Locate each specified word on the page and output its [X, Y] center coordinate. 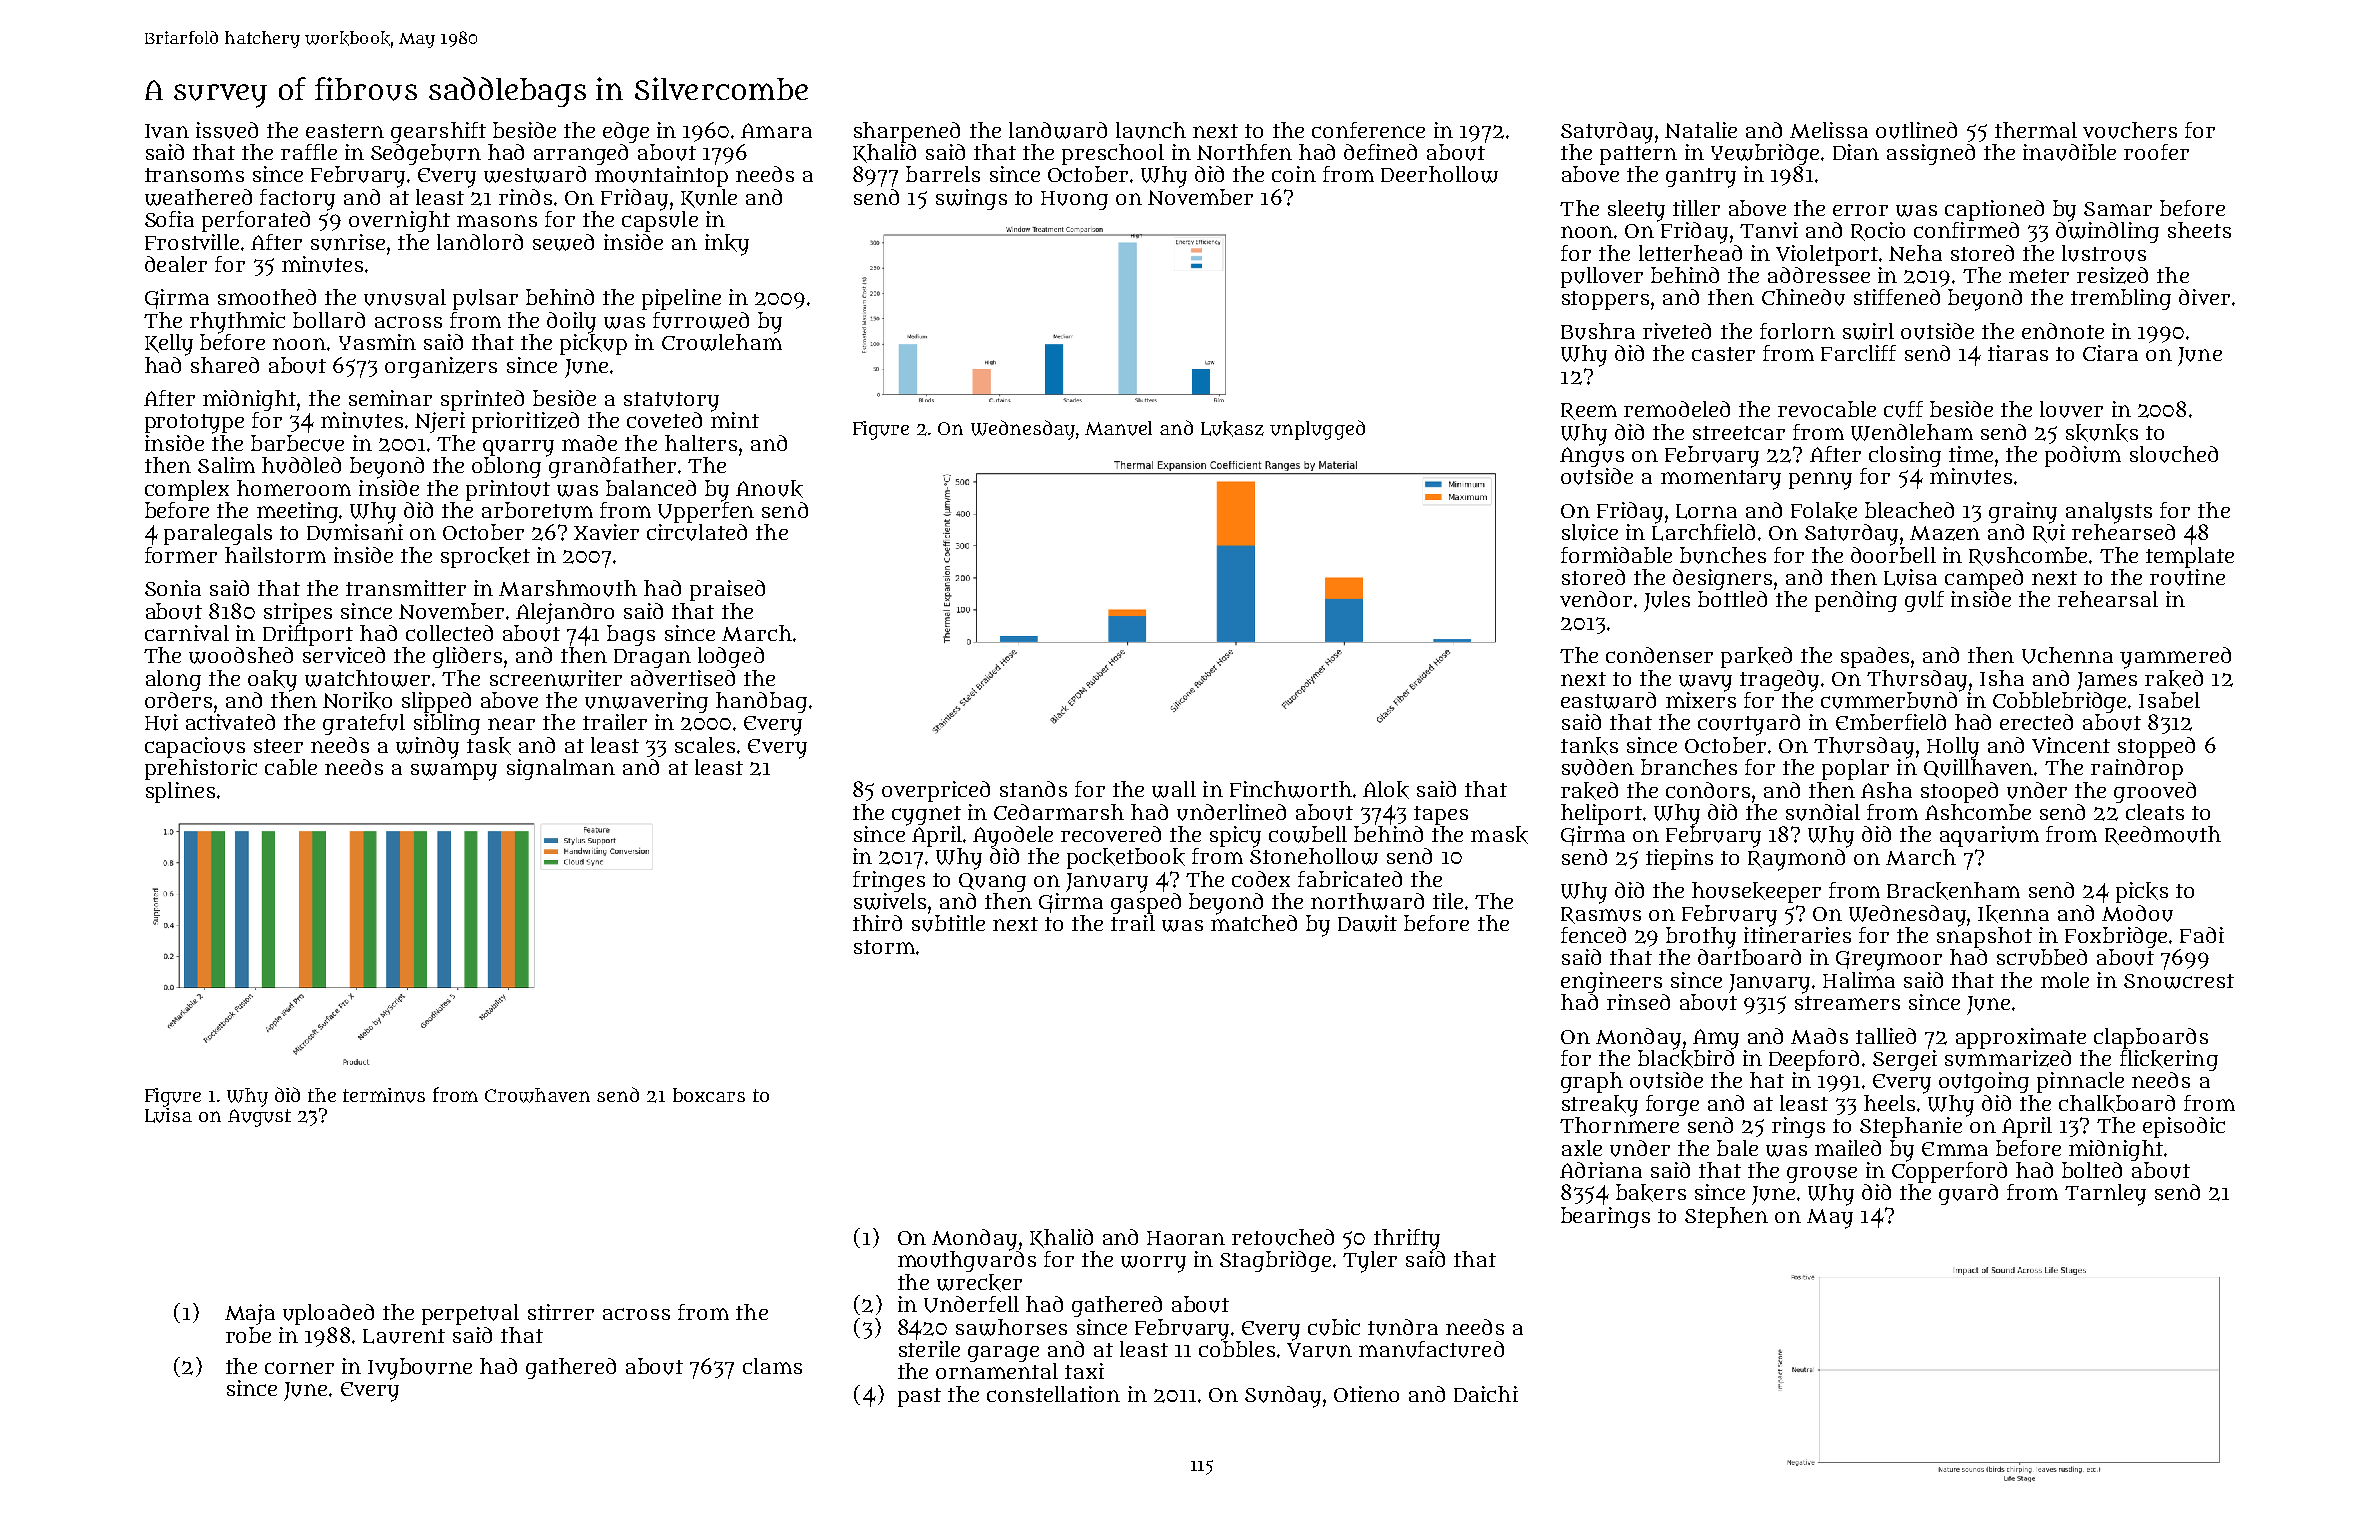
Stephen [1726, 1217]
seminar [390, 398]
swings [971, 199]
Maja [250, 1314]
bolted [2092, 1170]
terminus [384, 1095]
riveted [1677, 331]
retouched [1283, 1237]
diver [2204, 297]
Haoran [1186, 1238]
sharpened [907, 132]
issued [227, 130]
